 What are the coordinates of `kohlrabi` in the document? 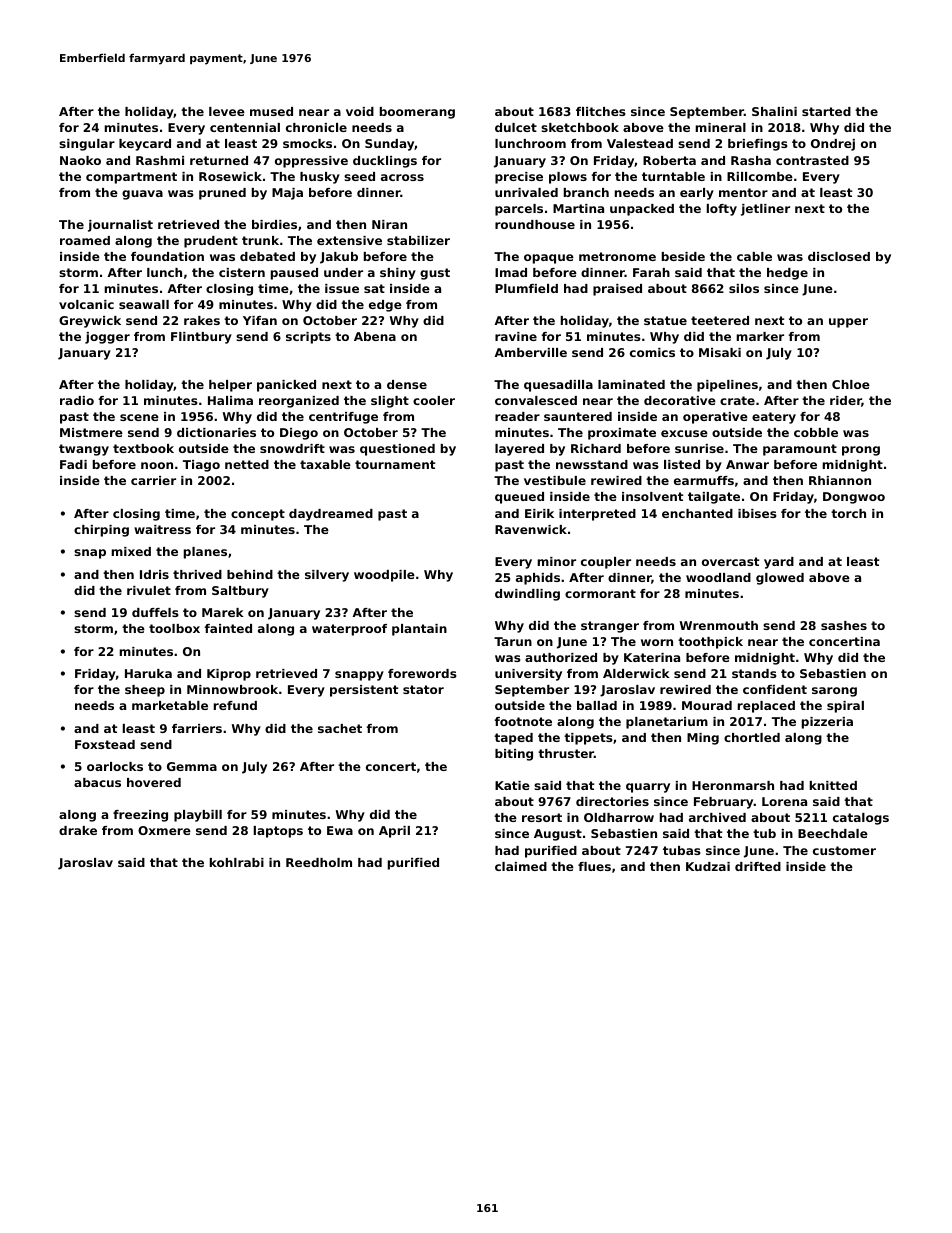 It's located at (237, 862).
